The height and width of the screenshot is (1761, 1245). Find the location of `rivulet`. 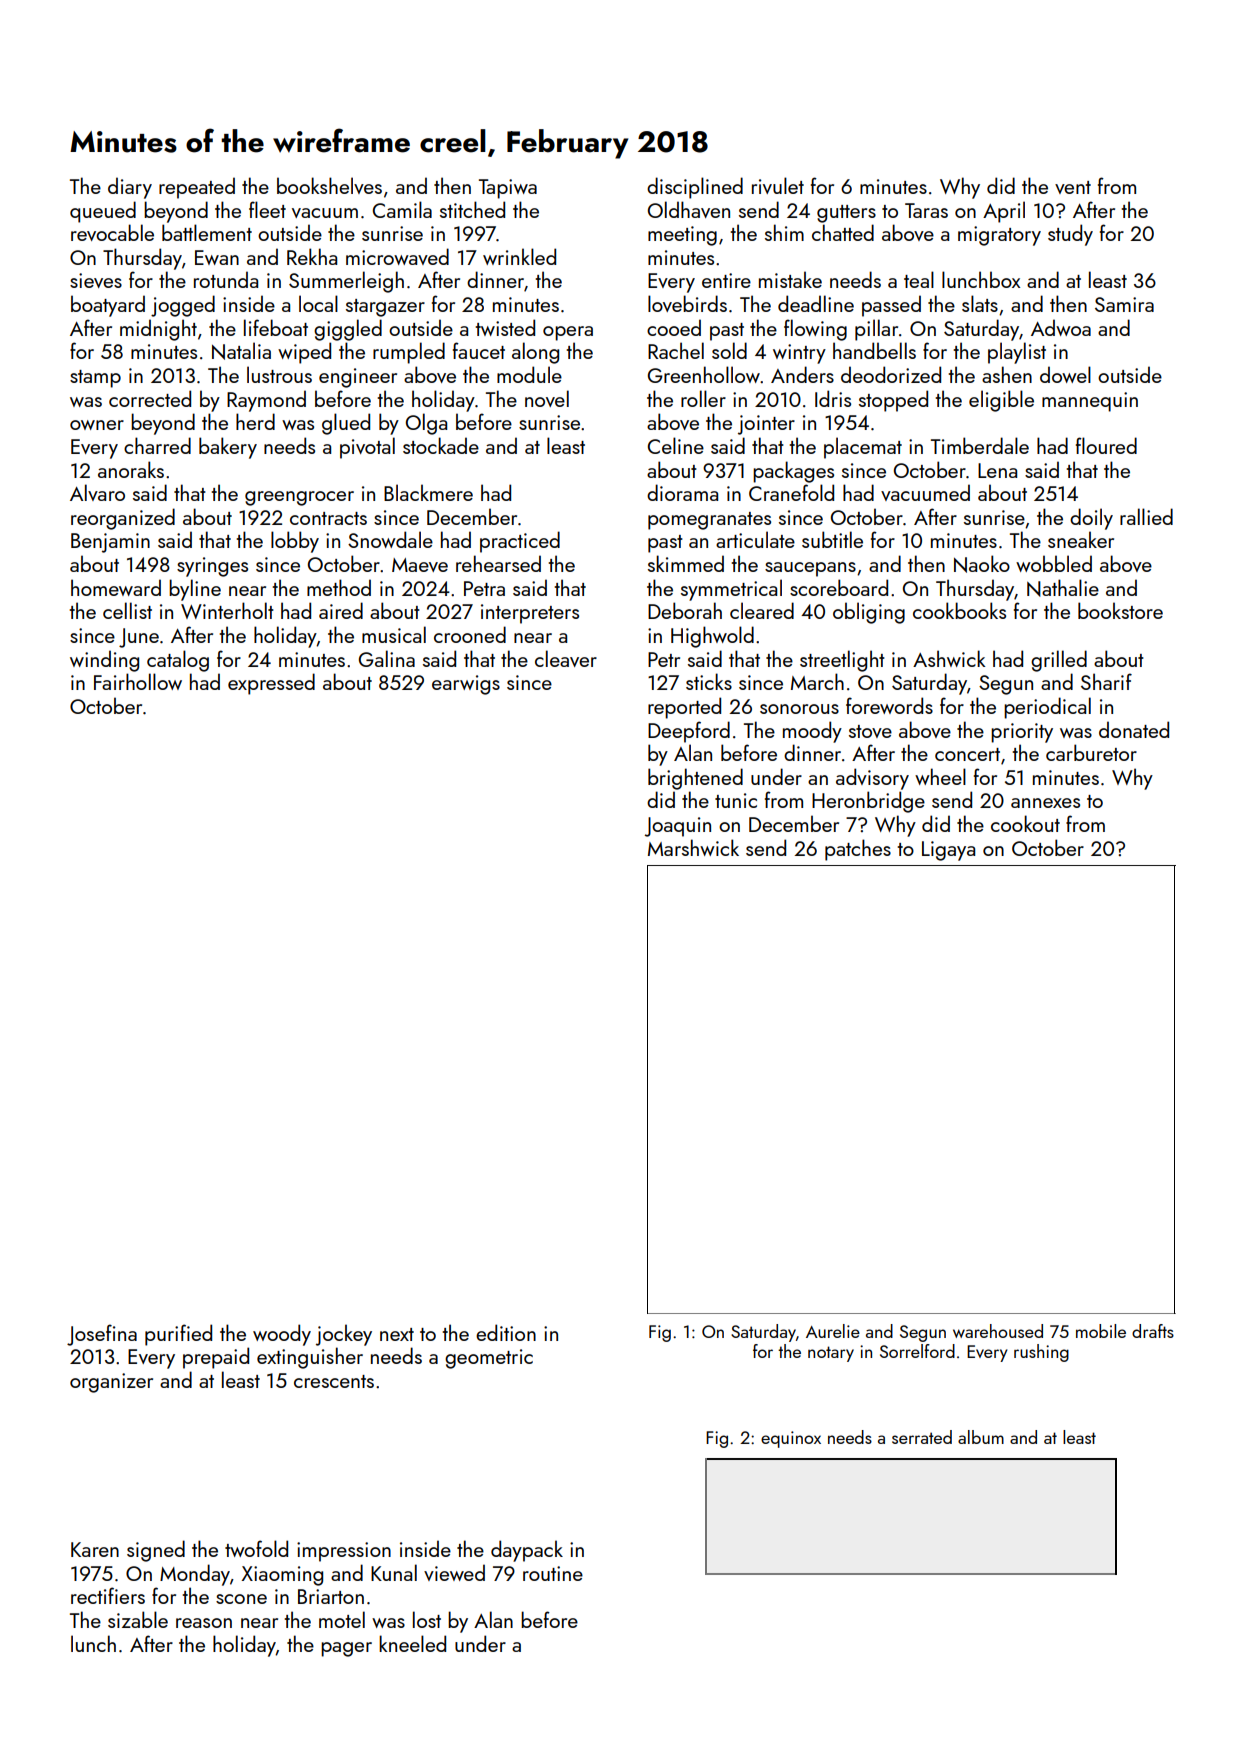

rivulet is located at coordinates (778, 185).
